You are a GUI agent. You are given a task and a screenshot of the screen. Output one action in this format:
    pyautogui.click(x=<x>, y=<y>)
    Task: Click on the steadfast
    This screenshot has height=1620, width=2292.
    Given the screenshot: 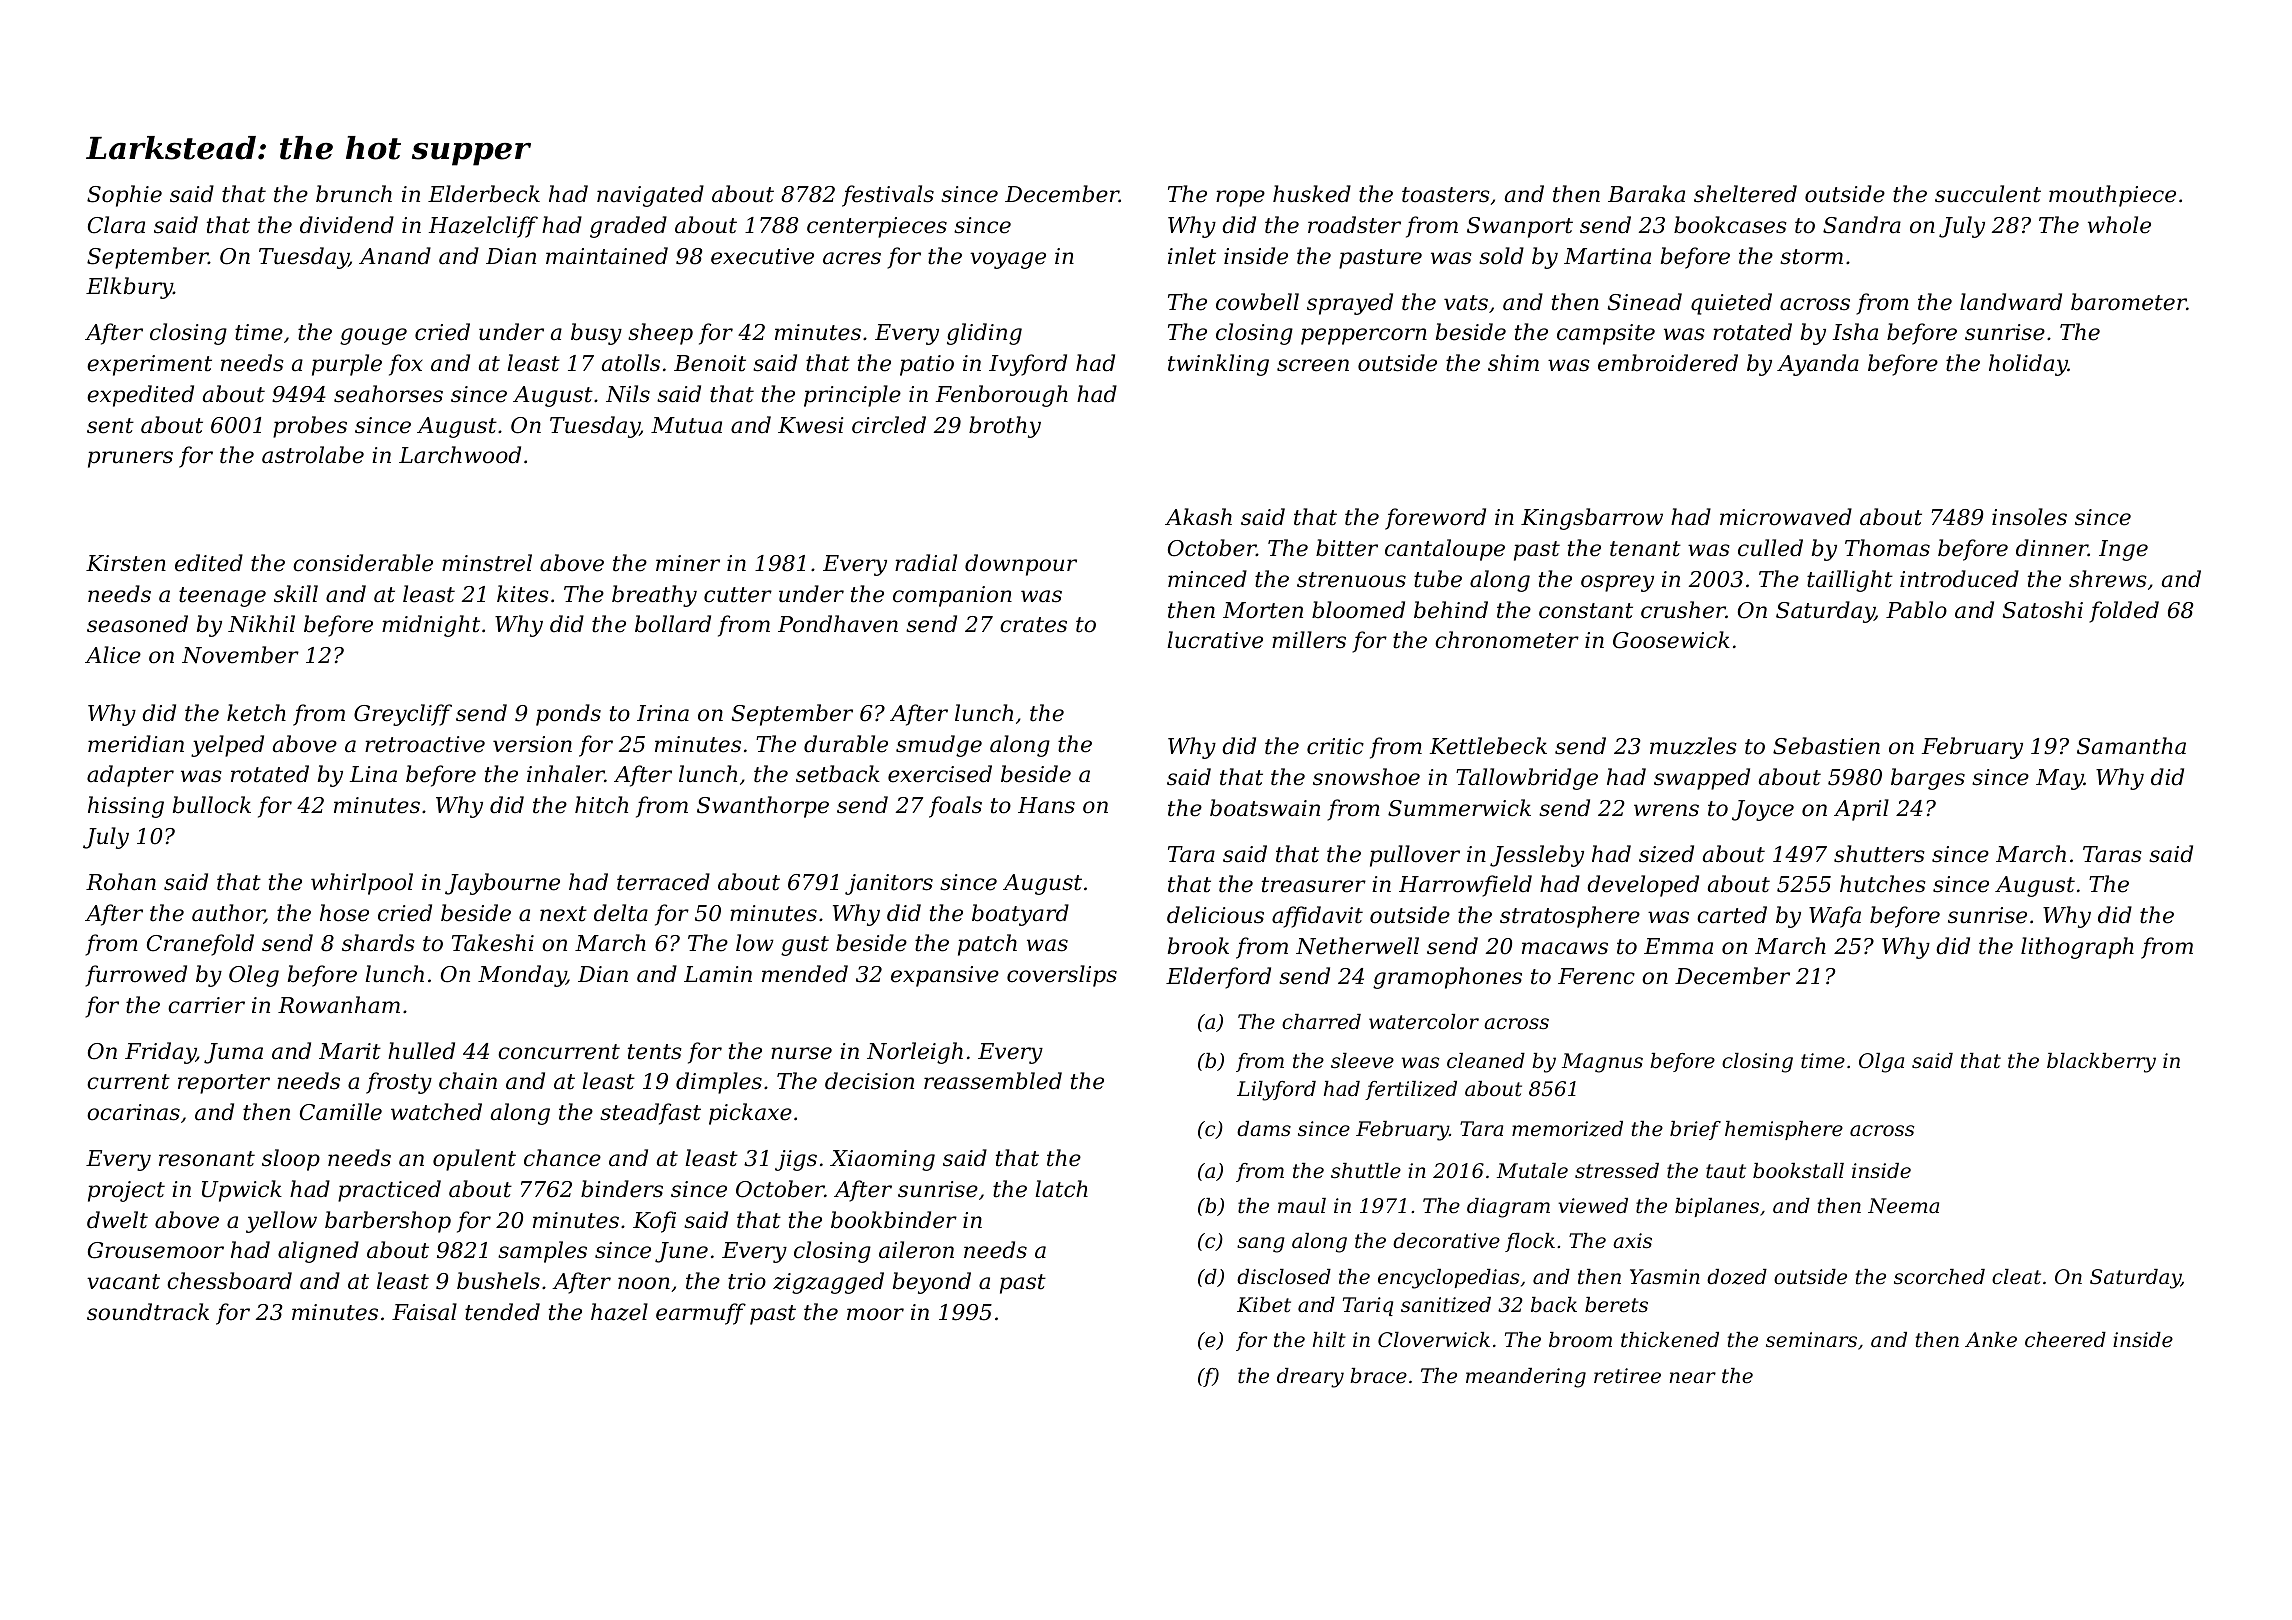 What is the action you would take?
    pyautogui.click(x=650, y=1114)
